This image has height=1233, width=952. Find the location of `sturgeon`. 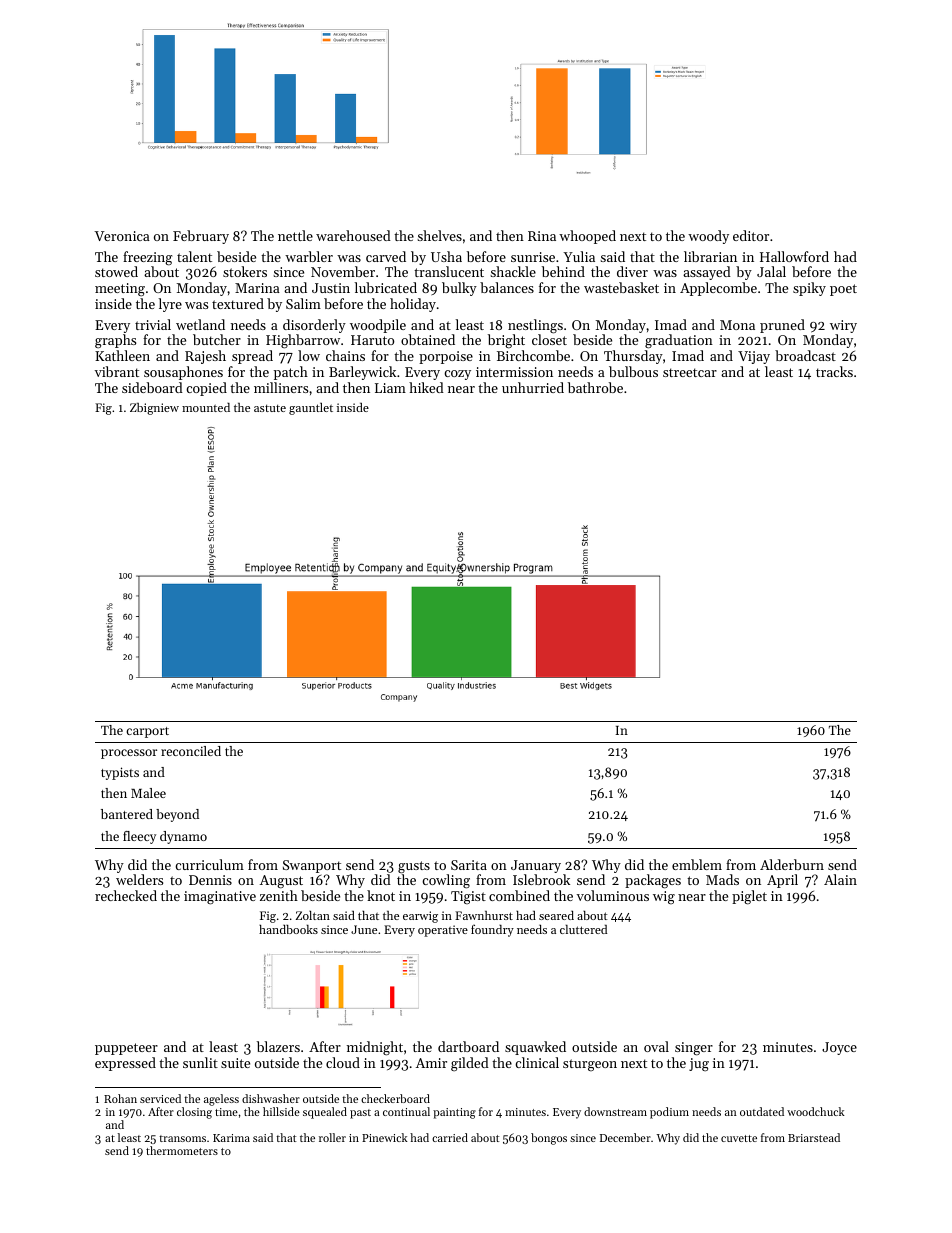

sturgeon is located at coordinates (590, 1065).
